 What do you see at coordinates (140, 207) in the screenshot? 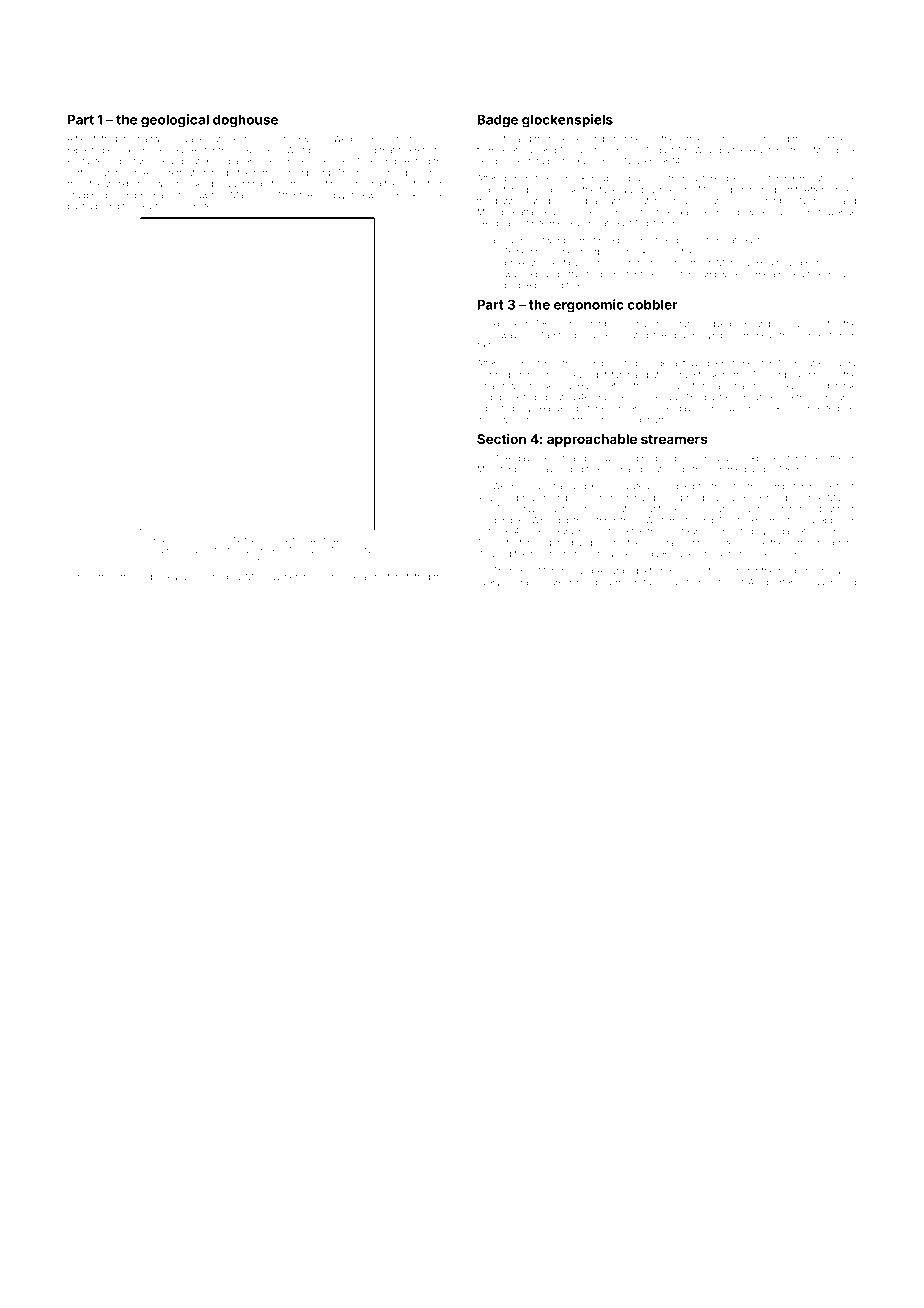
I see `bailey` at bounding box center [140, 207].
